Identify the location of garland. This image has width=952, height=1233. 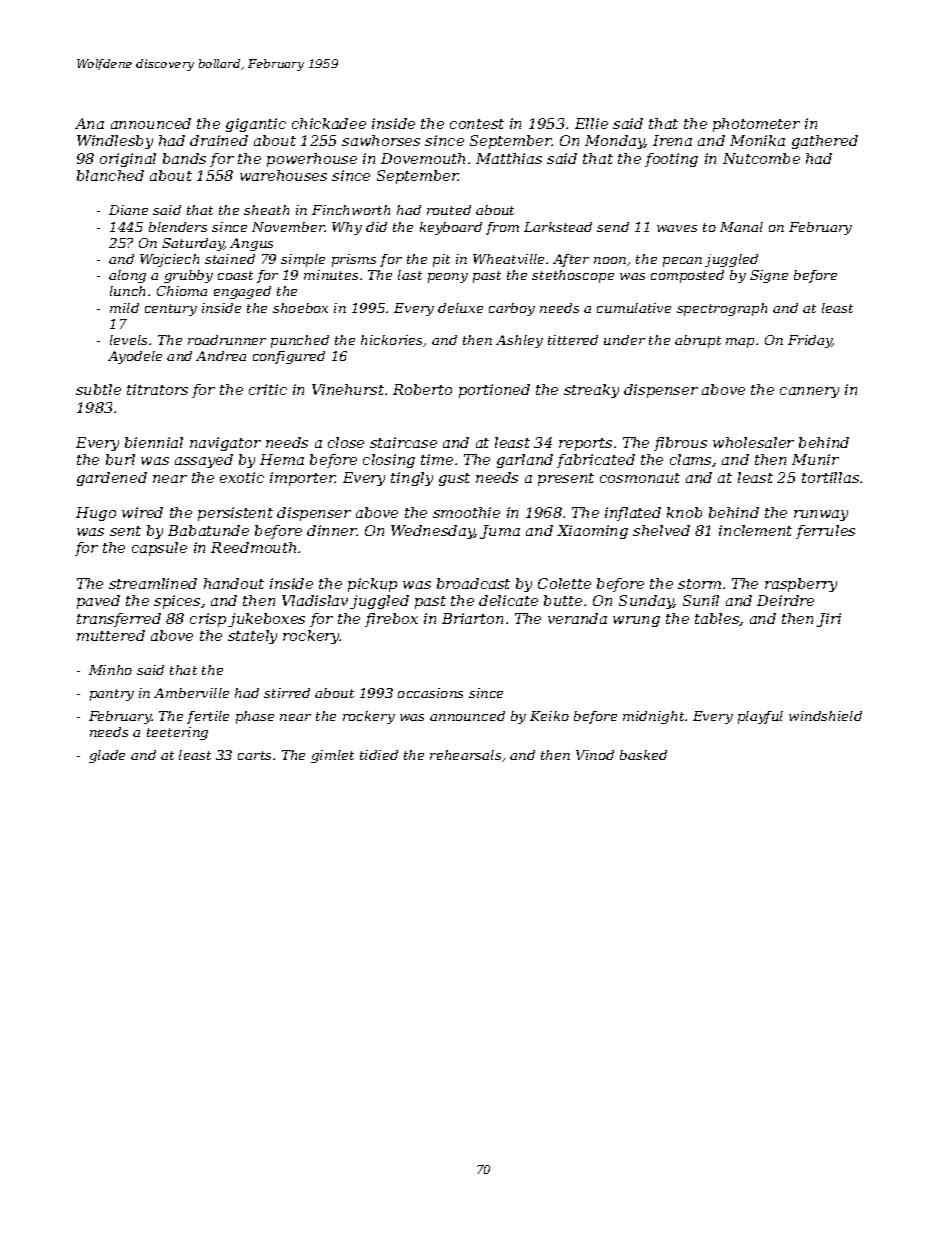
(525, 461).
